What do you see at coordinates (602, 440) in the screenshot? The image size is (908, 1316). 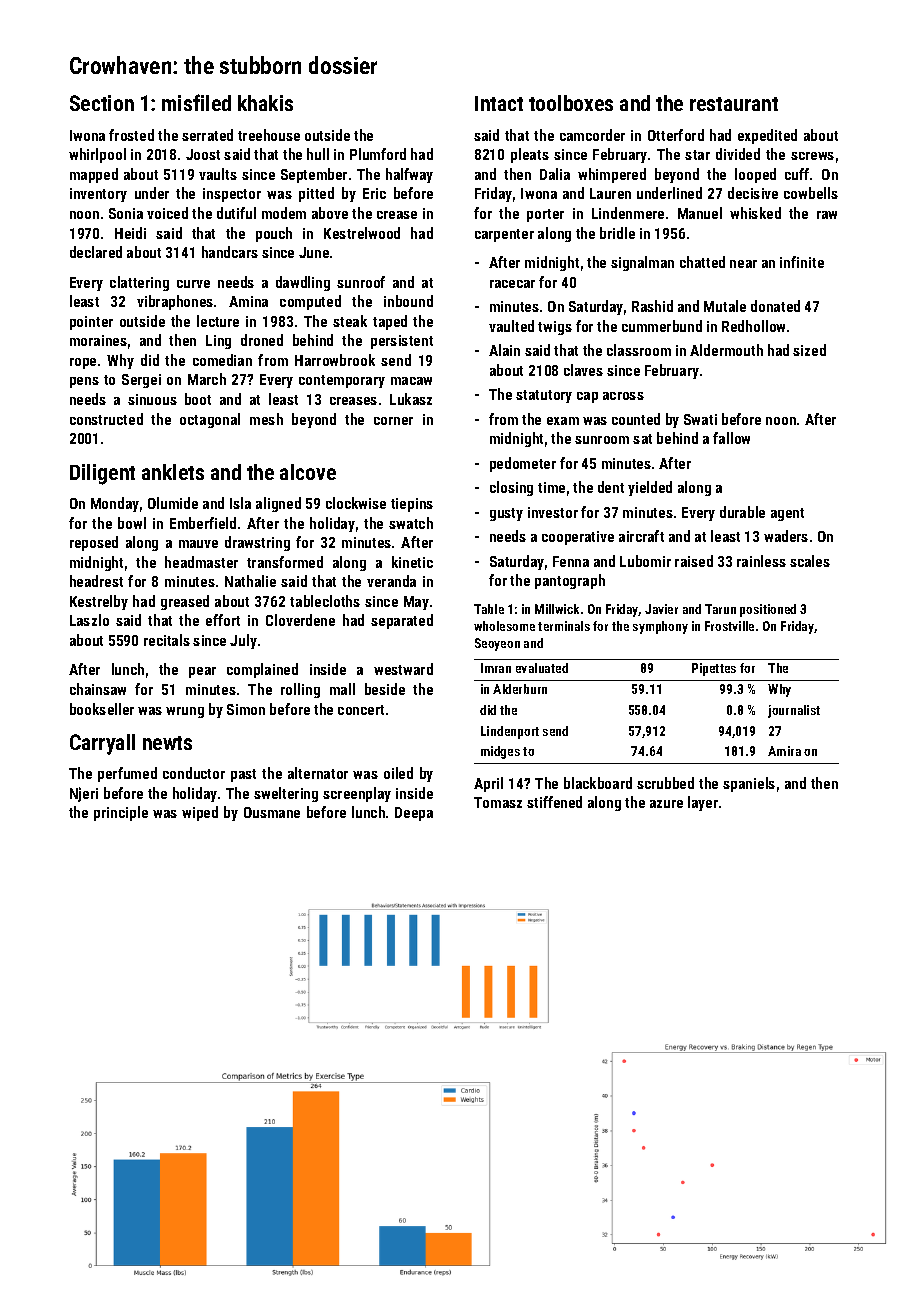 I see `sunroom` at bounding box center [602, 440].
